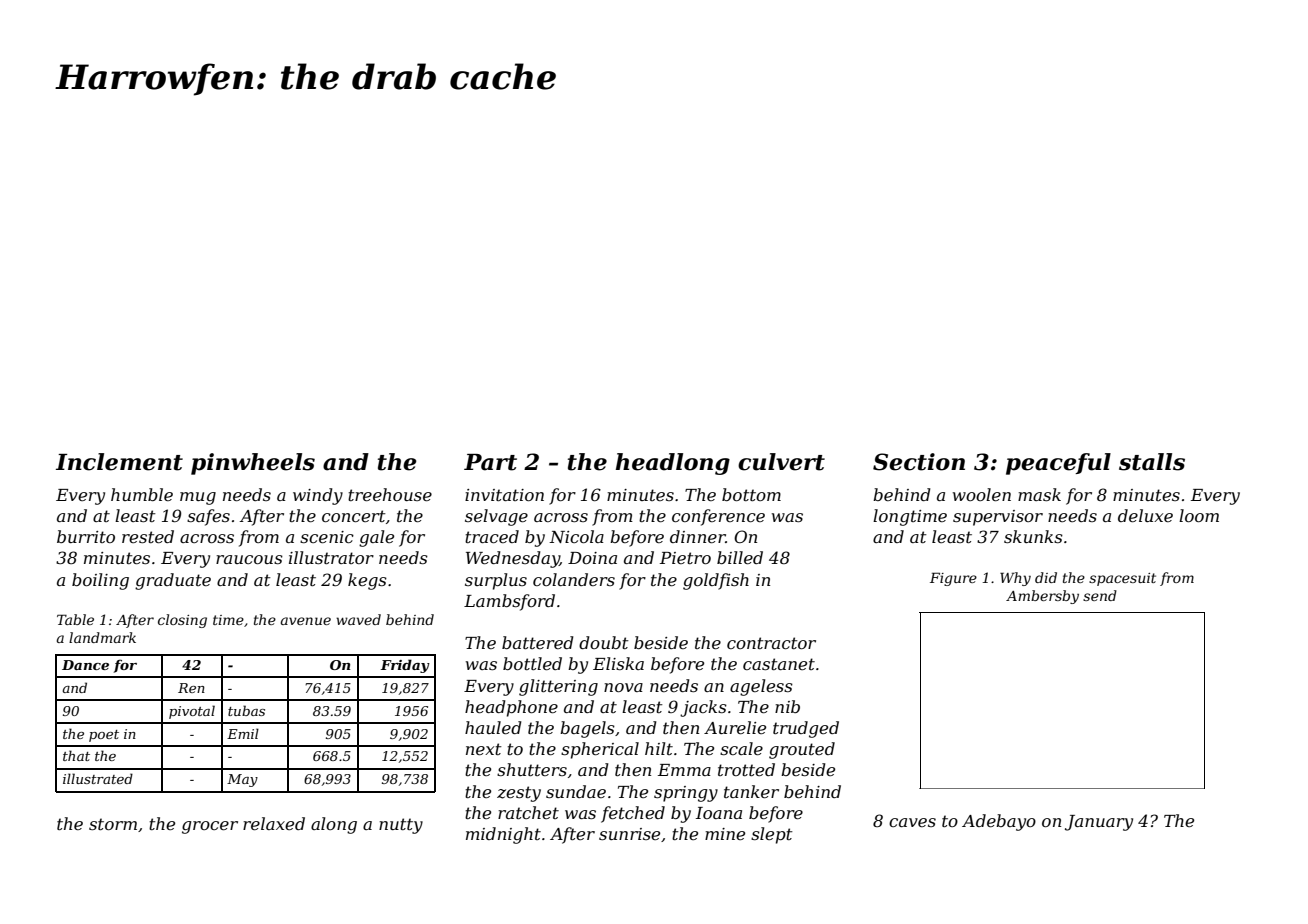 Image resolution: width=1308 pixels, height=924 pixels. What do you see at coordinates (496, 517) in the screenshot?
I see `selvage` at bounding box center [496, 517].
